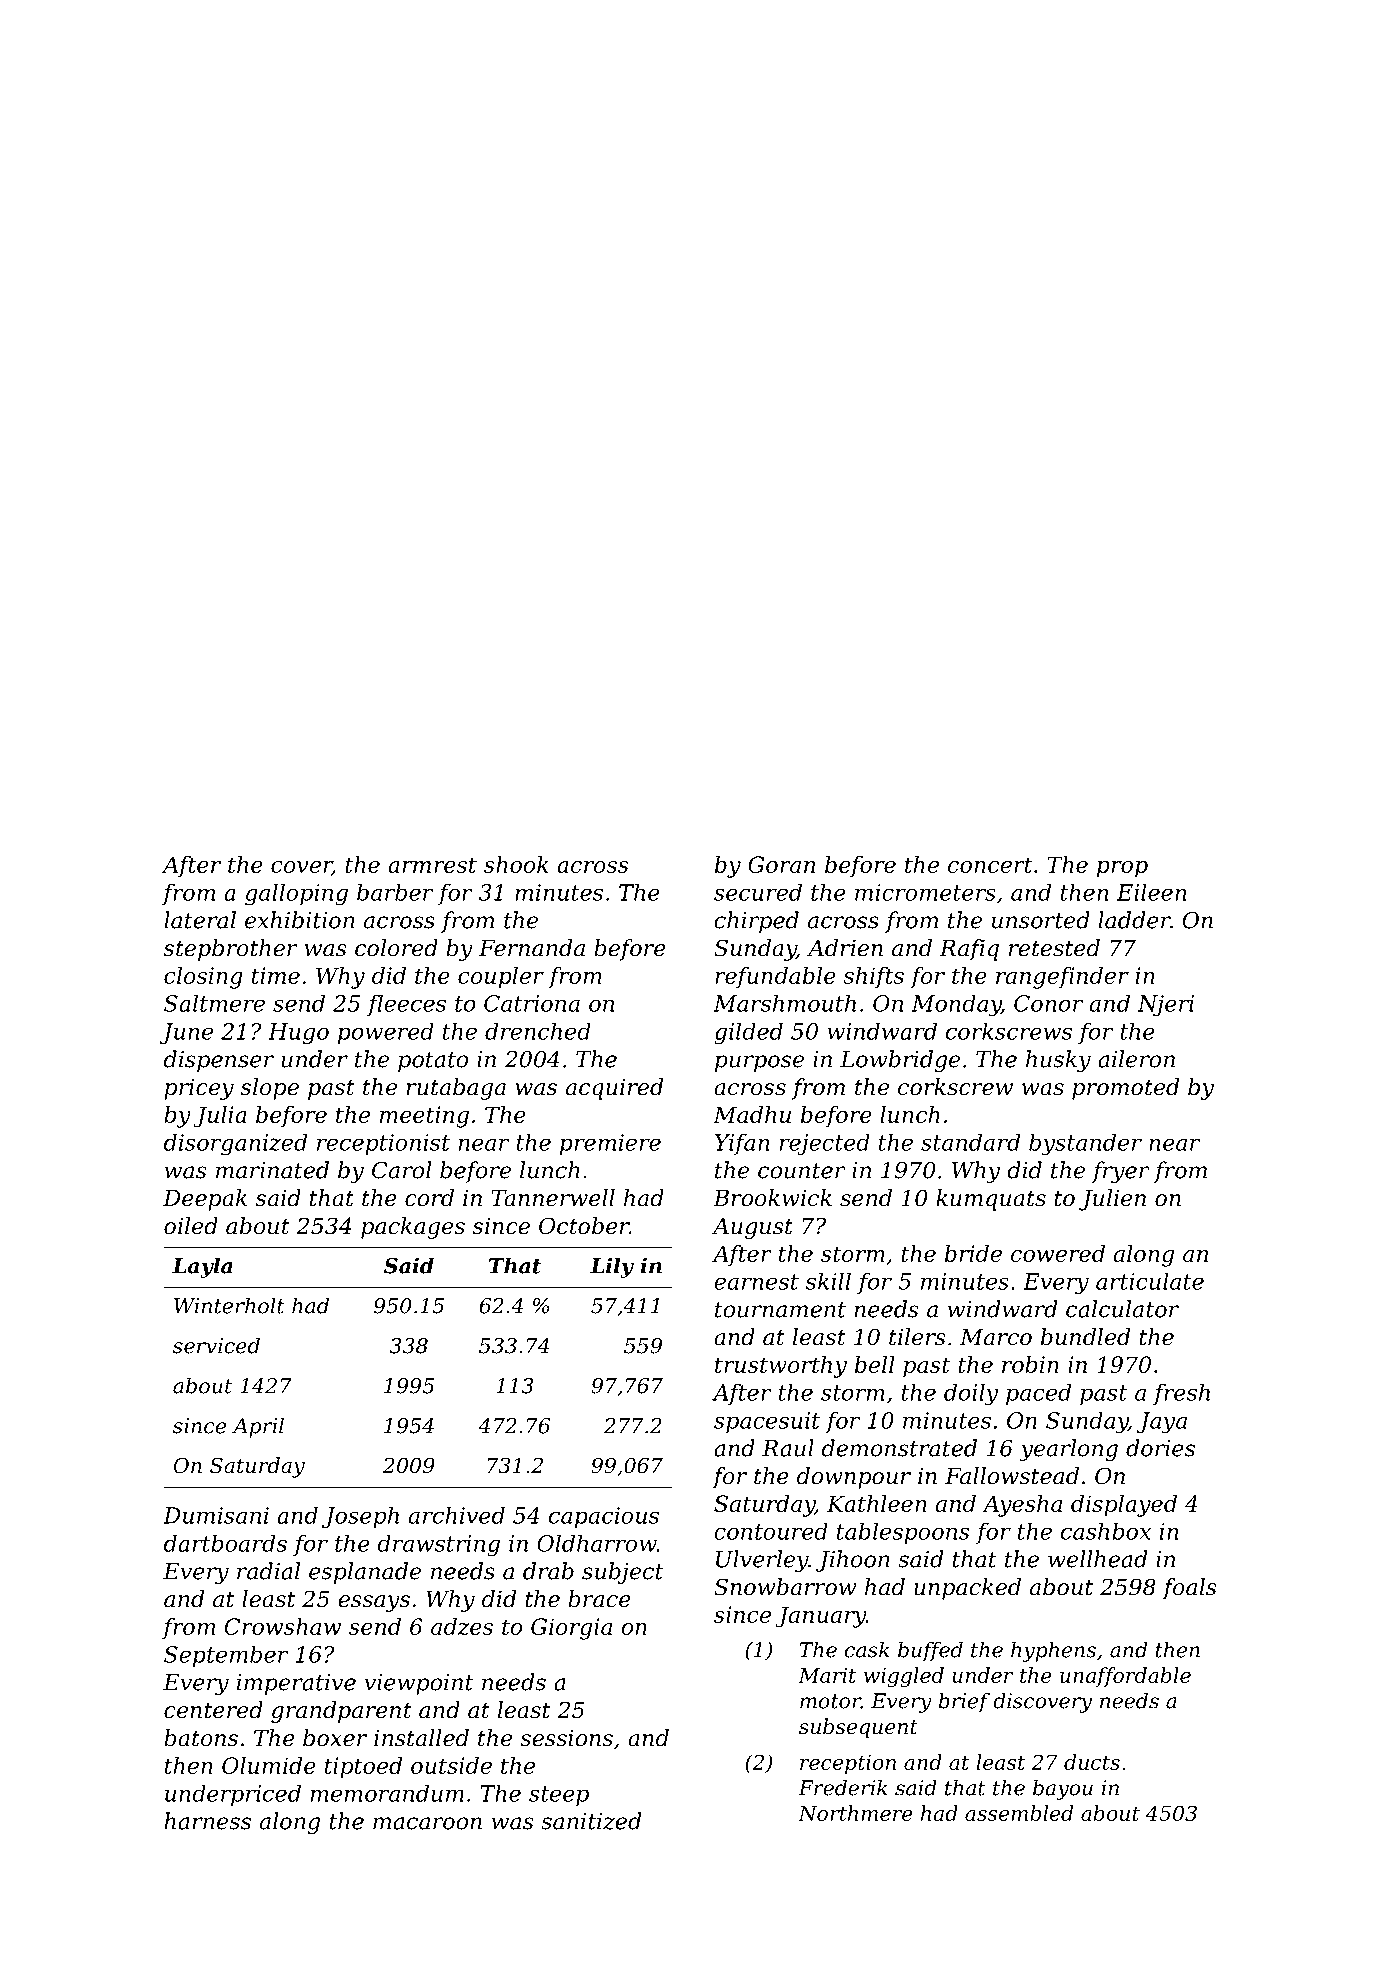 This document has height=1969, width=1386. Describe the element at coordinates (845, 948) in the document. I see `Adrien` at that location.
